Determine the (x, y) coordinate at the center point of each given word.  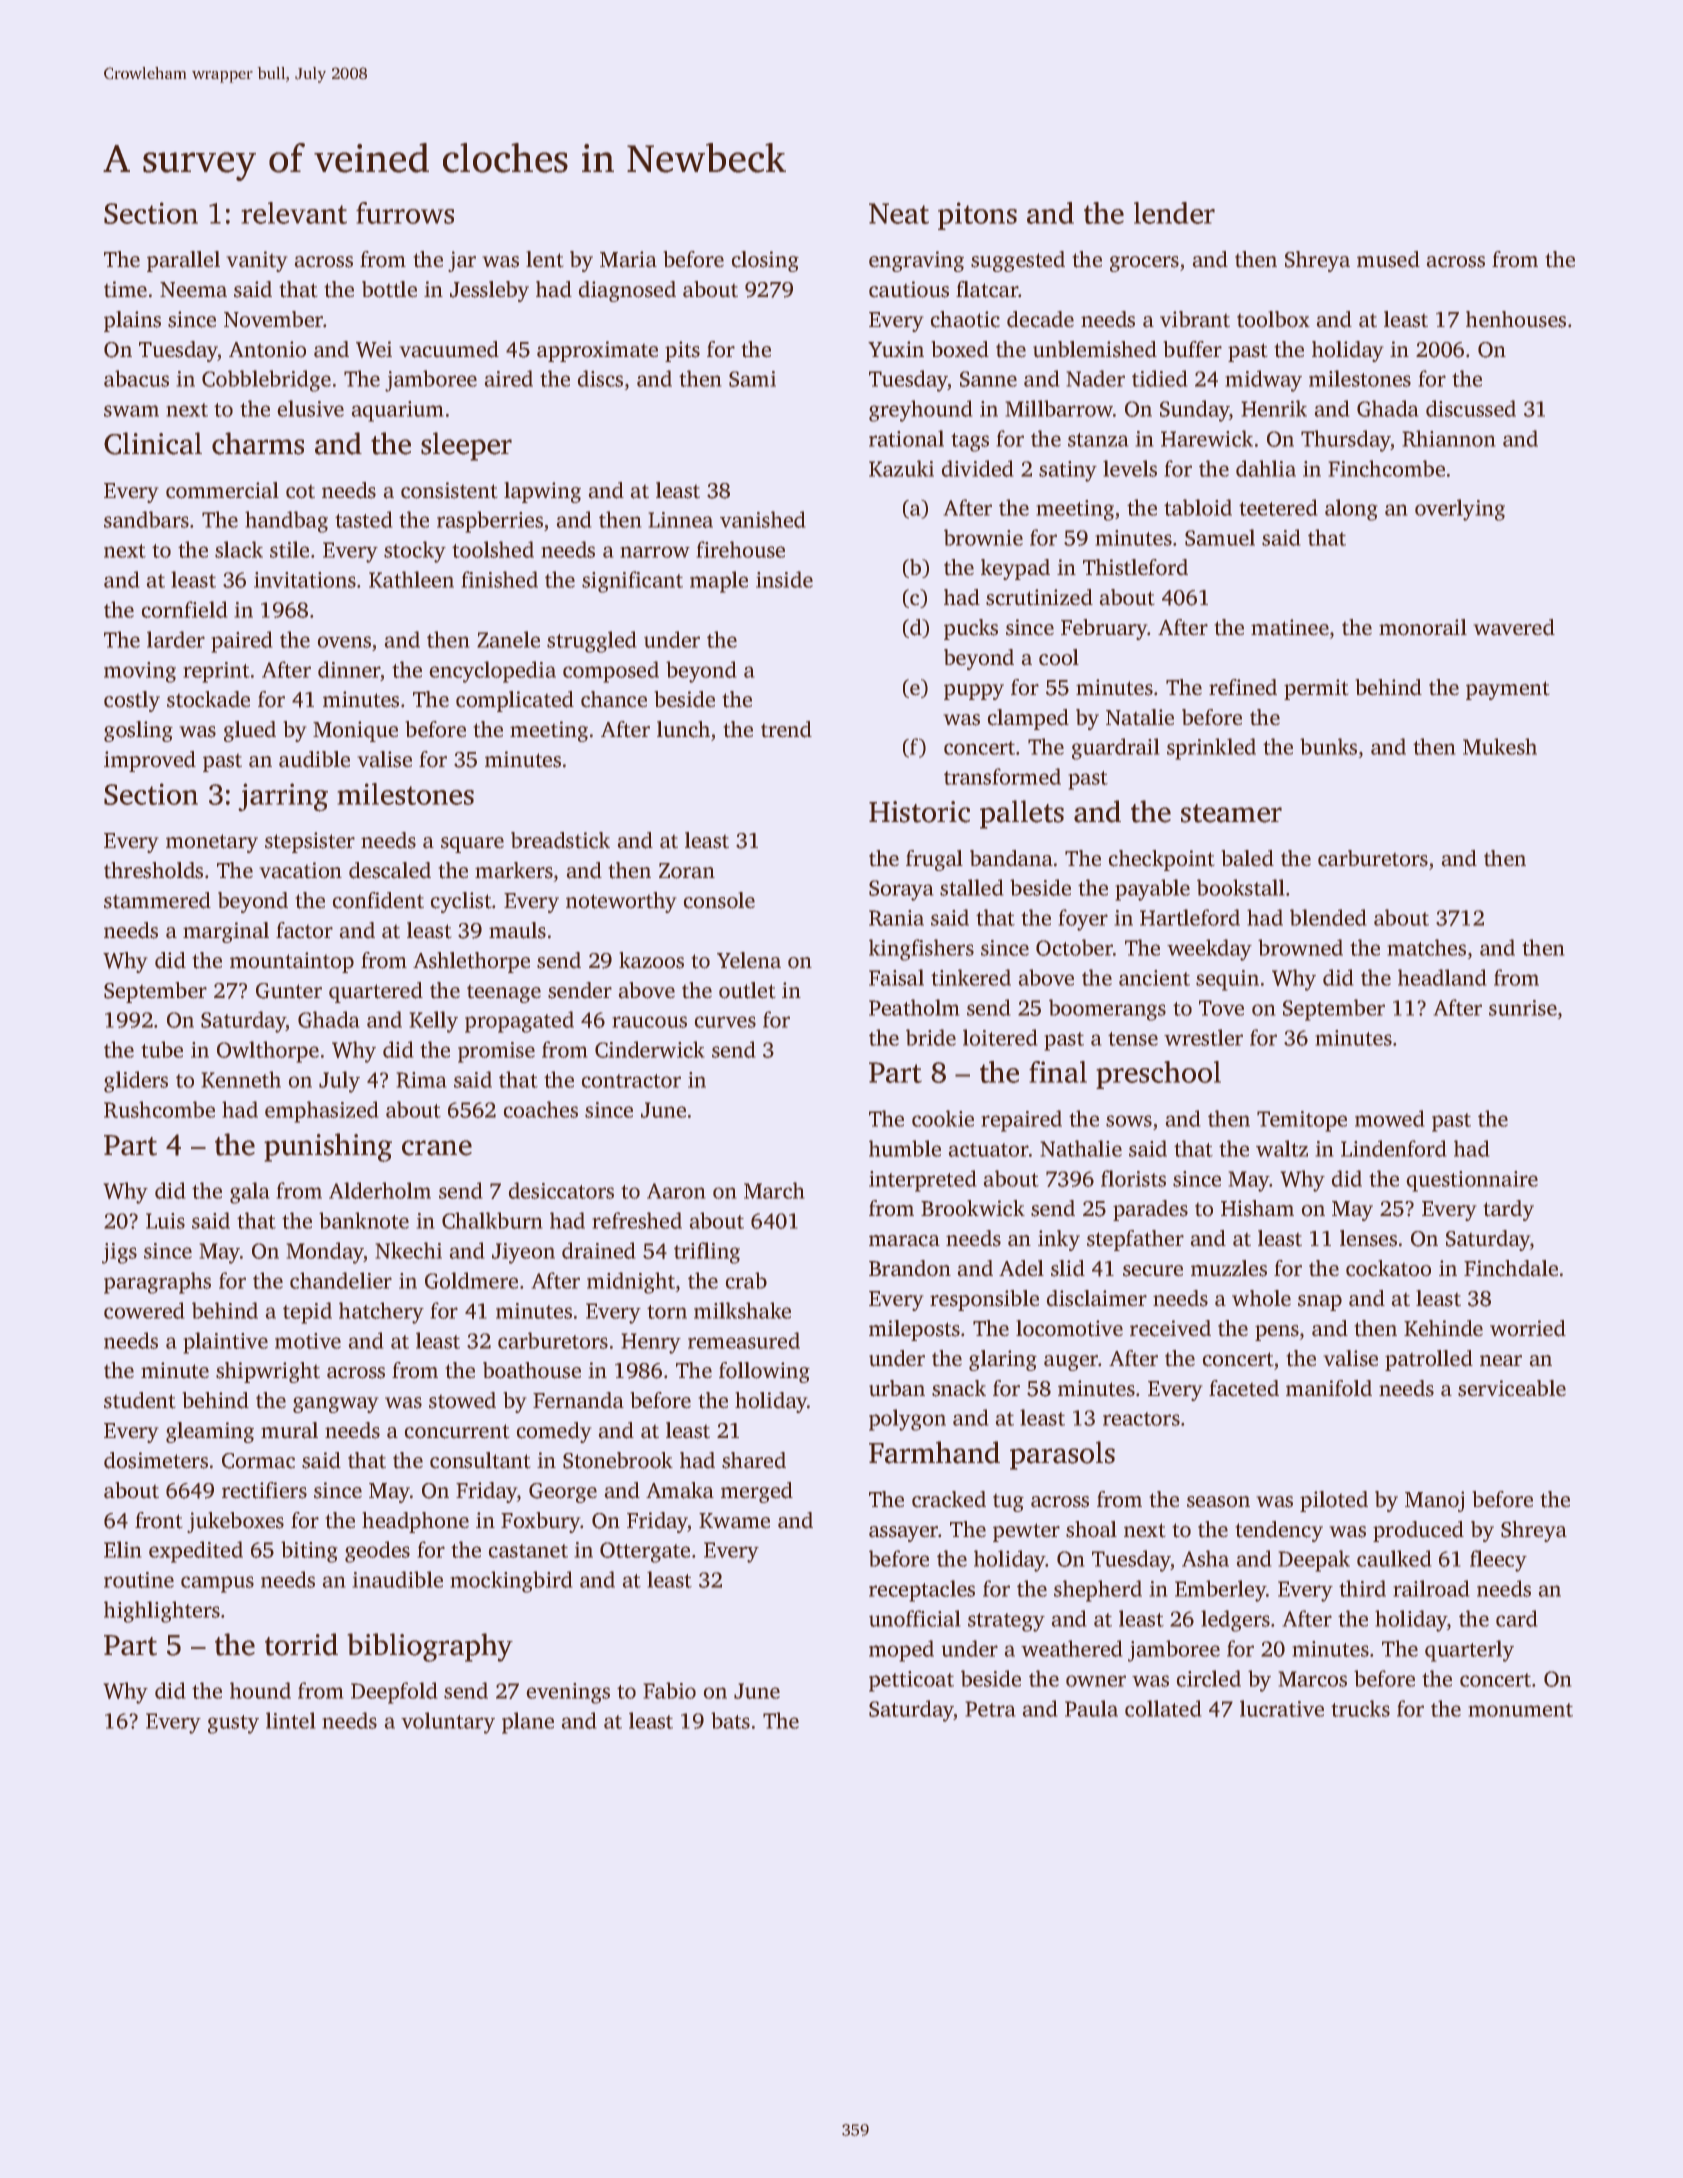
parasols (1062, 1455)
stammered (157, 900)
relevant (294, 213)
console (719, 900)
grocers (1144, 264)
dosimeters (156, 1460)
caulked (1394, 1558)
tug (1008, 1502)
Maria (628, 259)
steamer (1231, 813)
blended (1328, 917)
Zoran (687, 871)
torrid (301, 1644)
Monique (355, 731)
